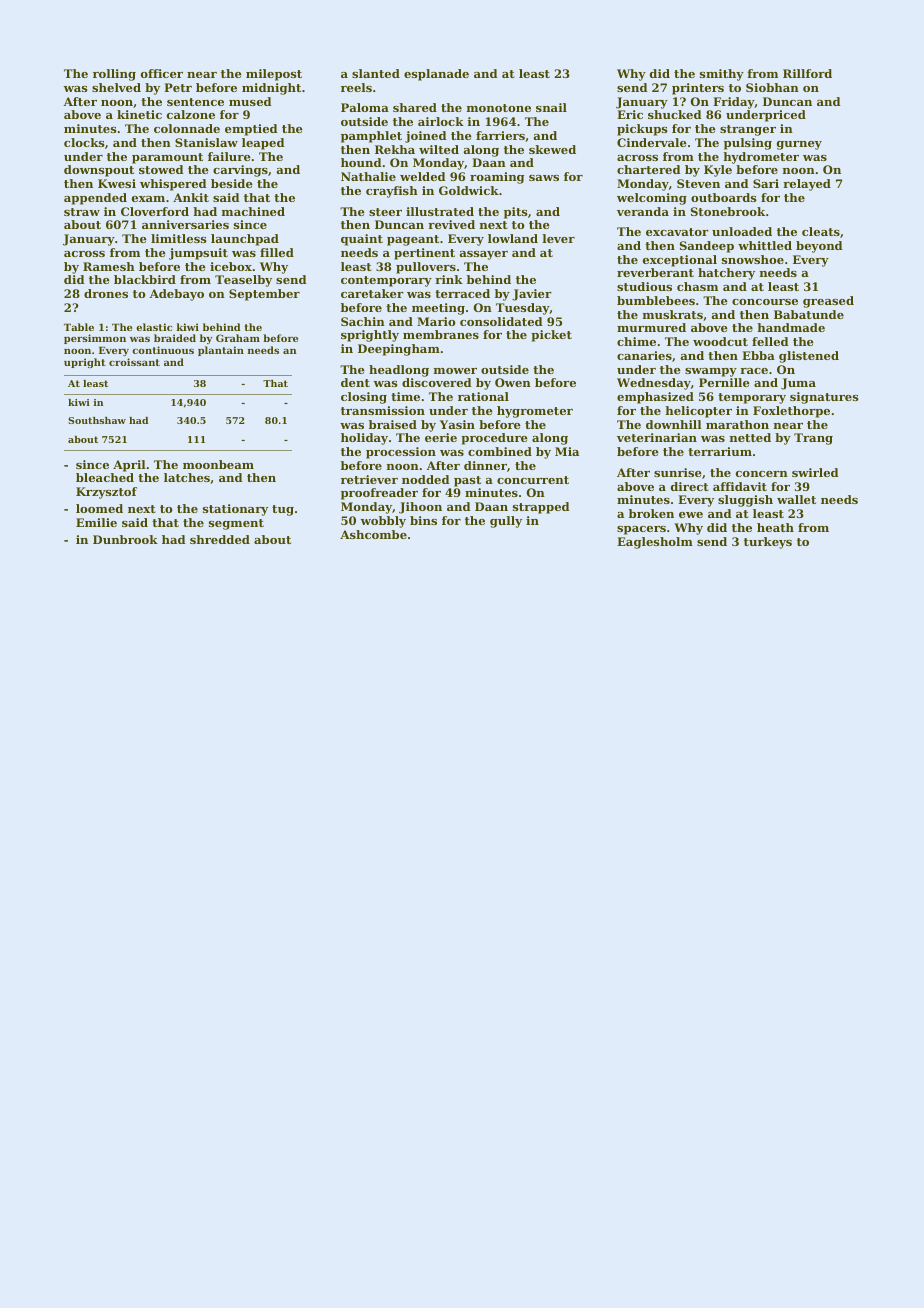  I want to click on quaint, so click(362, 240).
